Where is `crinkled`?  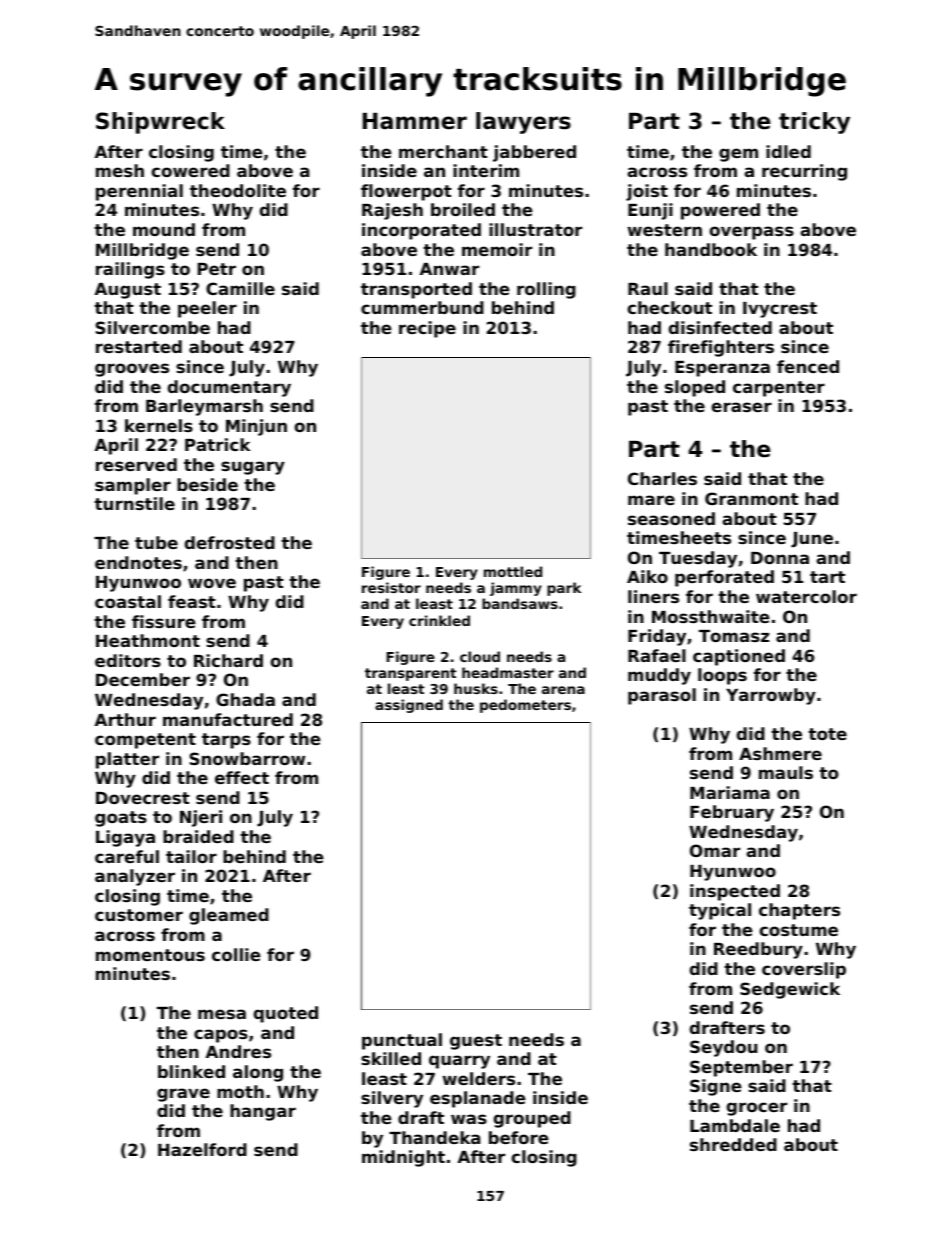
crinkled is located at coordinates (439, 620).
